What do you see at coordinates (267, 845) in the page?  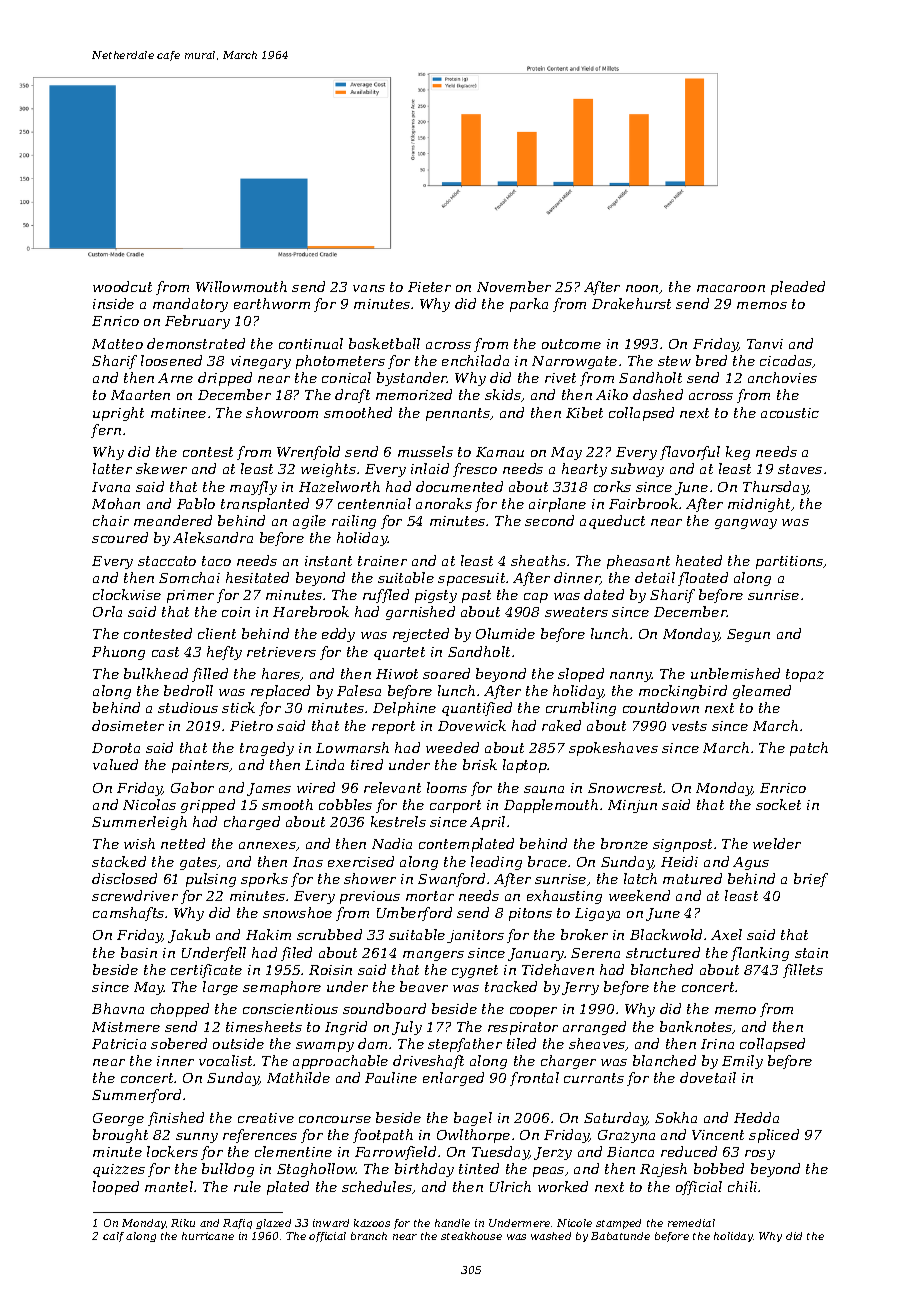 I see `annexes` at bounding box center [267, 845].
